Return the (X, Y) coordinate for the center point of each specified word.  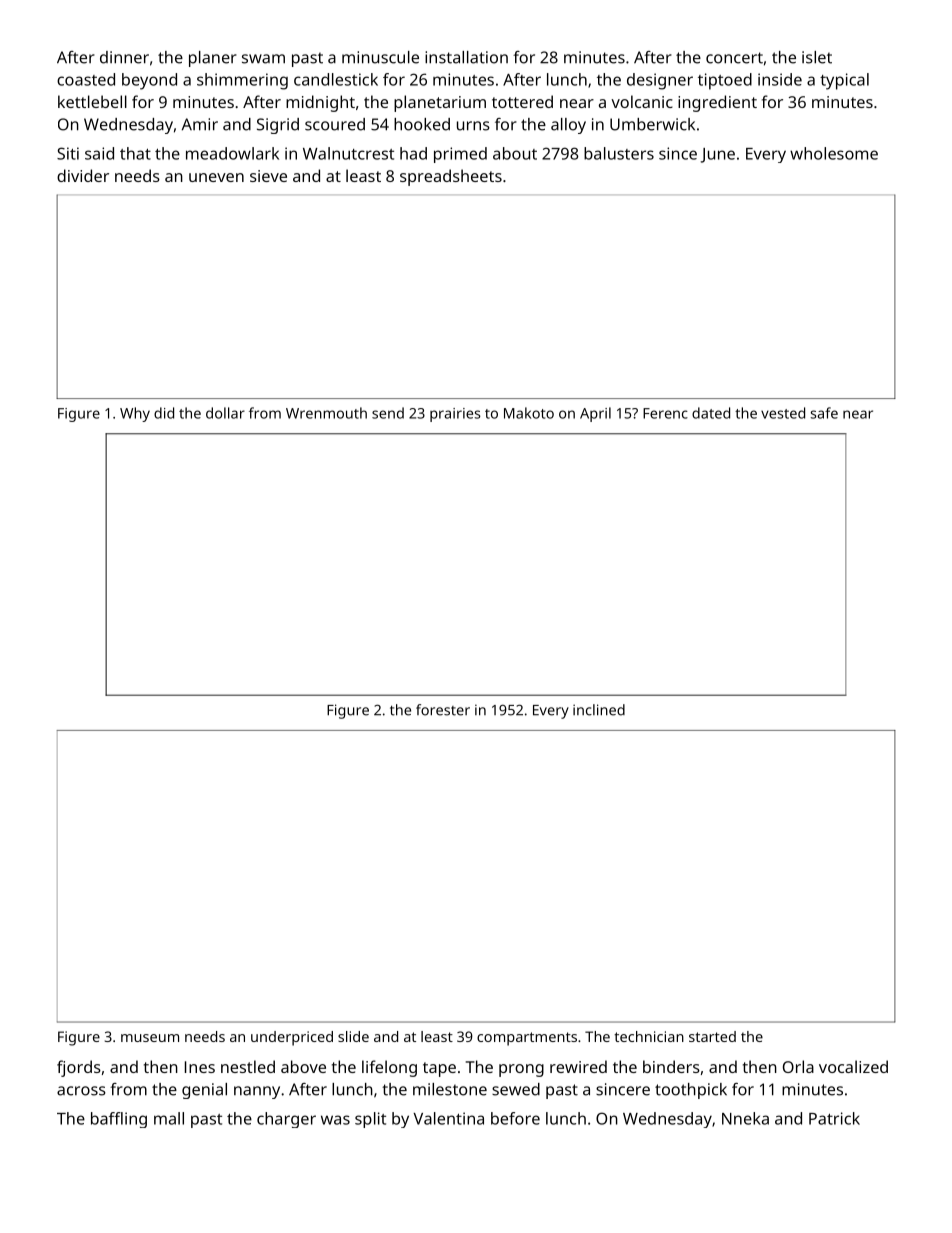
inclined (599, 710)
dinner (124, 57)
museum (150, 1038)
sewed (516, 1089)
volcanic (642, 101)
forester (443, 710)
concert (734, 58)
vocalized (853, 1066)
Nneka (745, 1118)
